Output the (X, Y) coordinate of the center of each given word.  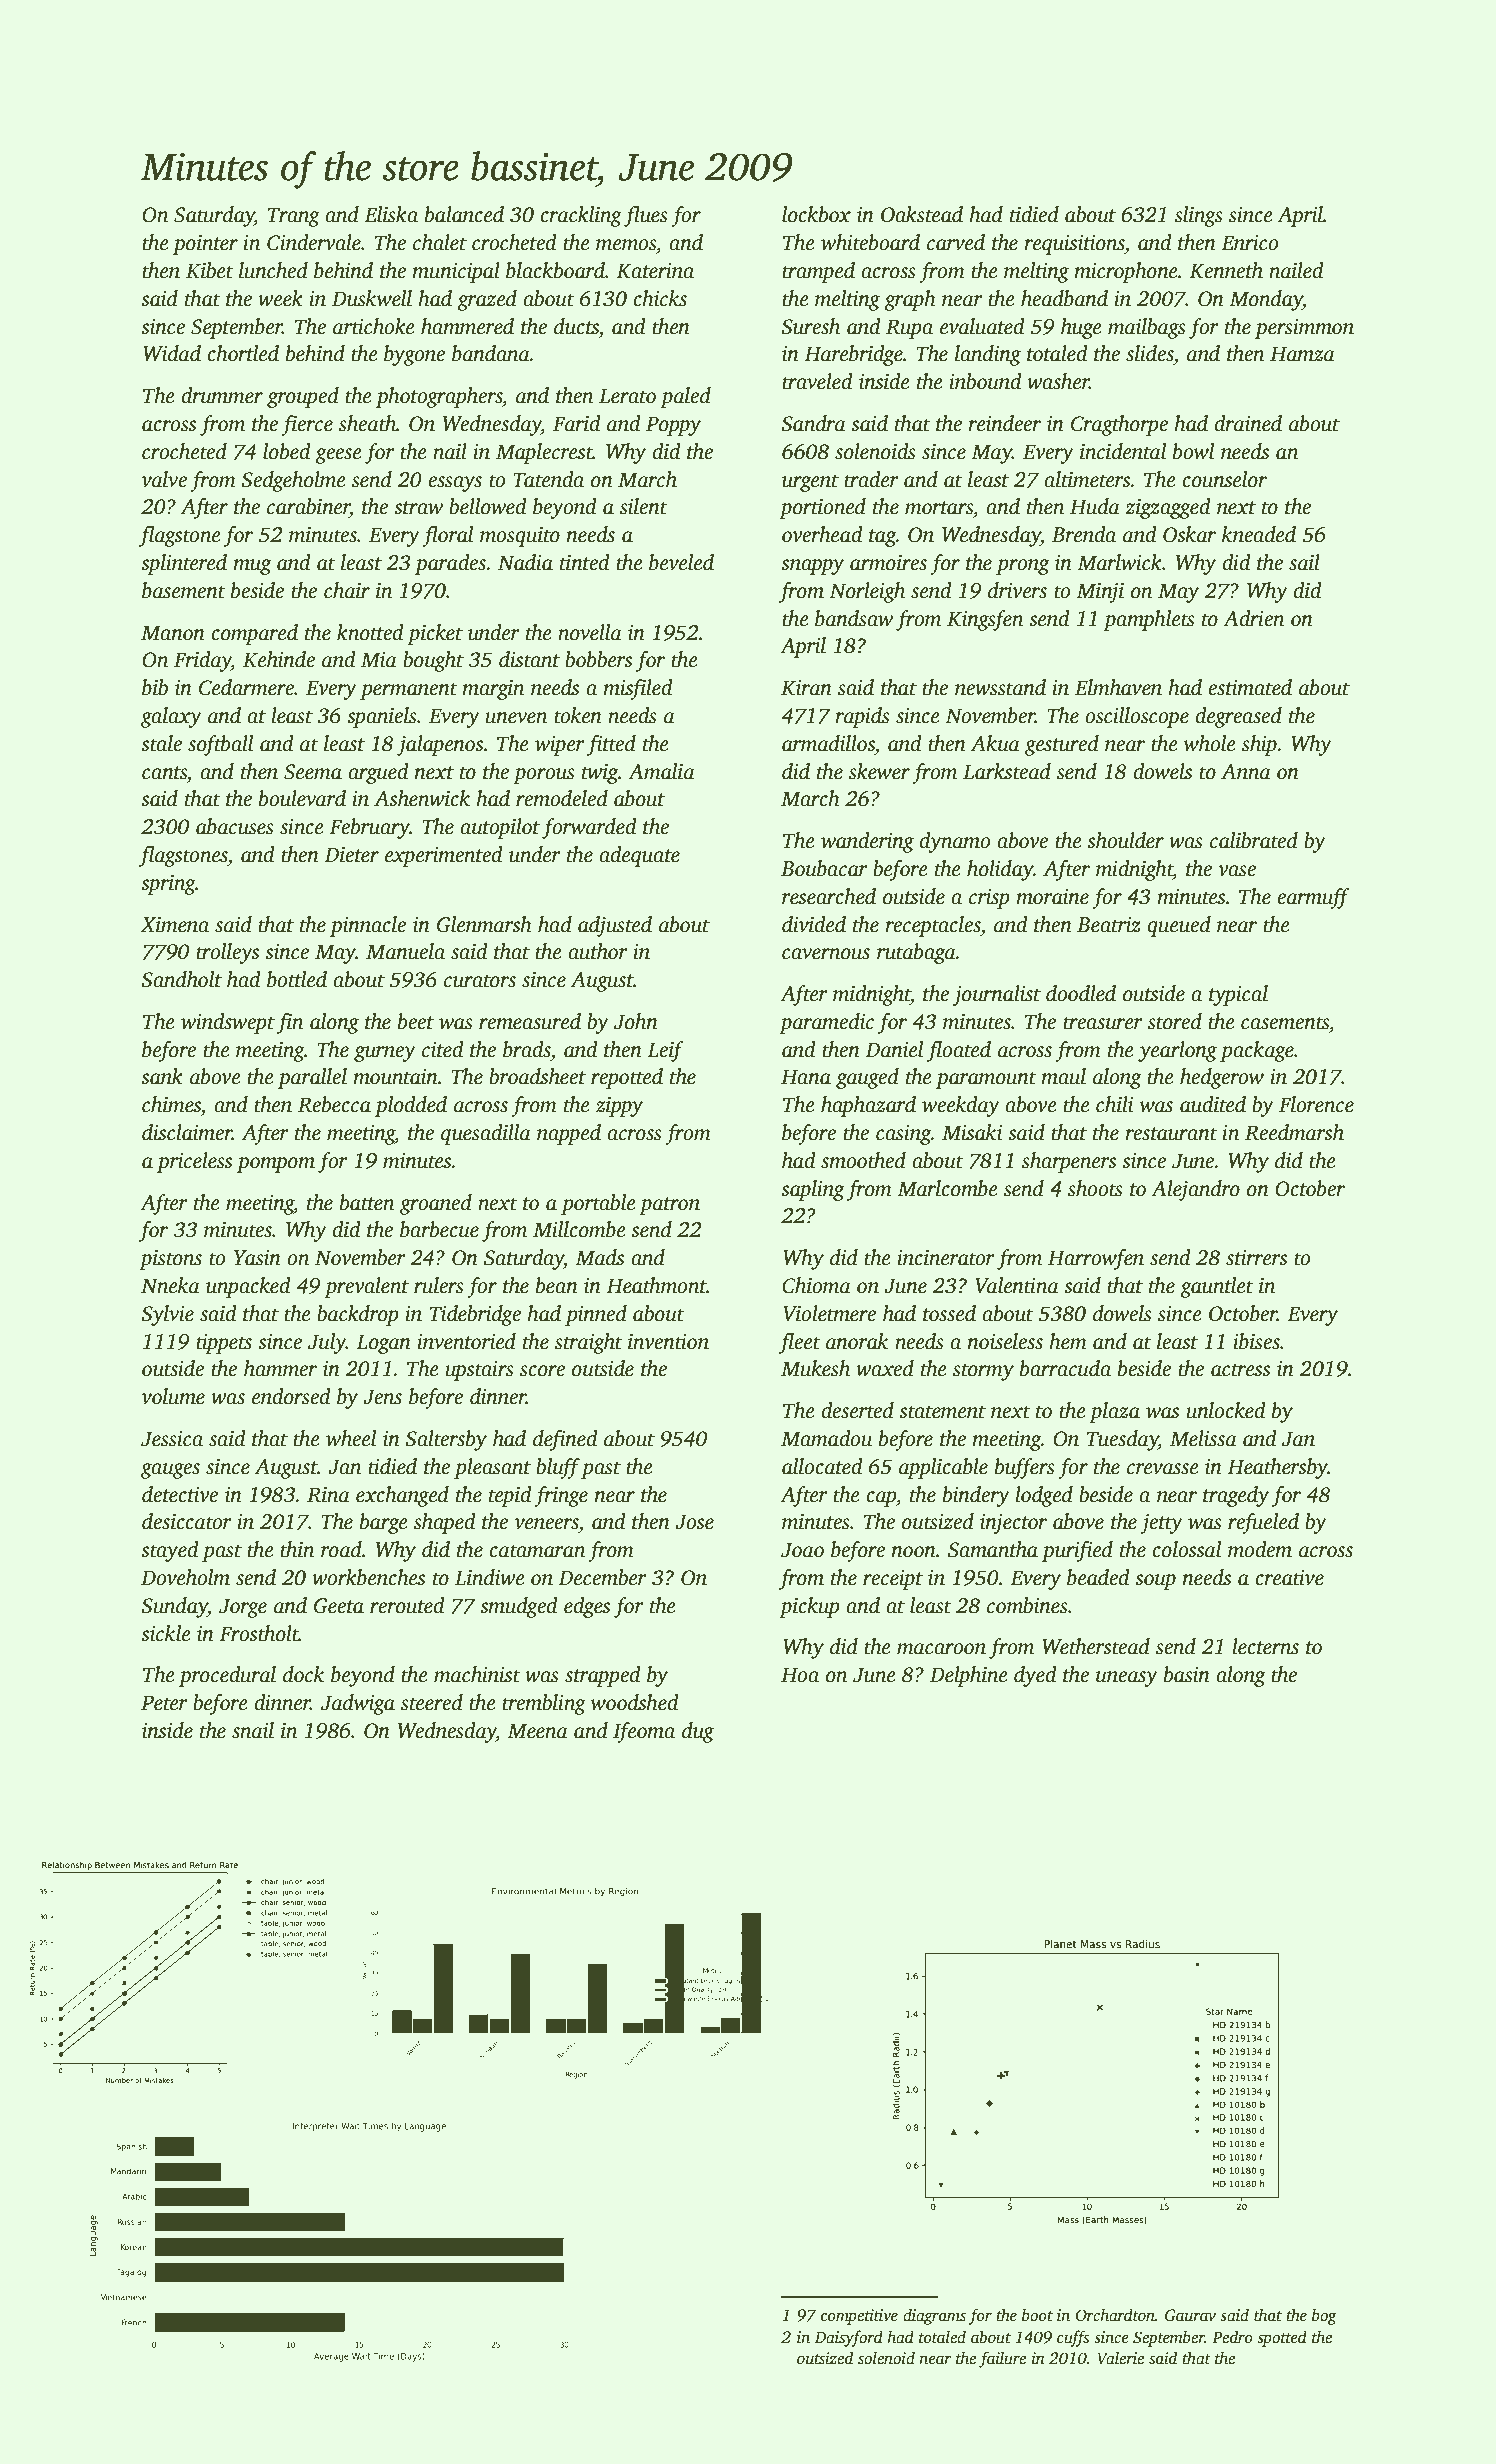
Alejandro (1195, 1190)
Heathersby (1277, 1468)
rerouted (407, 1605)
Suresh (810, 326)
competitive (859, 2317)
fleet (799, 1343)
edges (587, 1607)
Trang (294, 217)
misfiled (638, 689)
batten (367, 1202)
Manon (173, 633)
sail (1304, 562)
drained (1248, 423)
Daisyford (849, 2338)
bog (1324, 2316)
